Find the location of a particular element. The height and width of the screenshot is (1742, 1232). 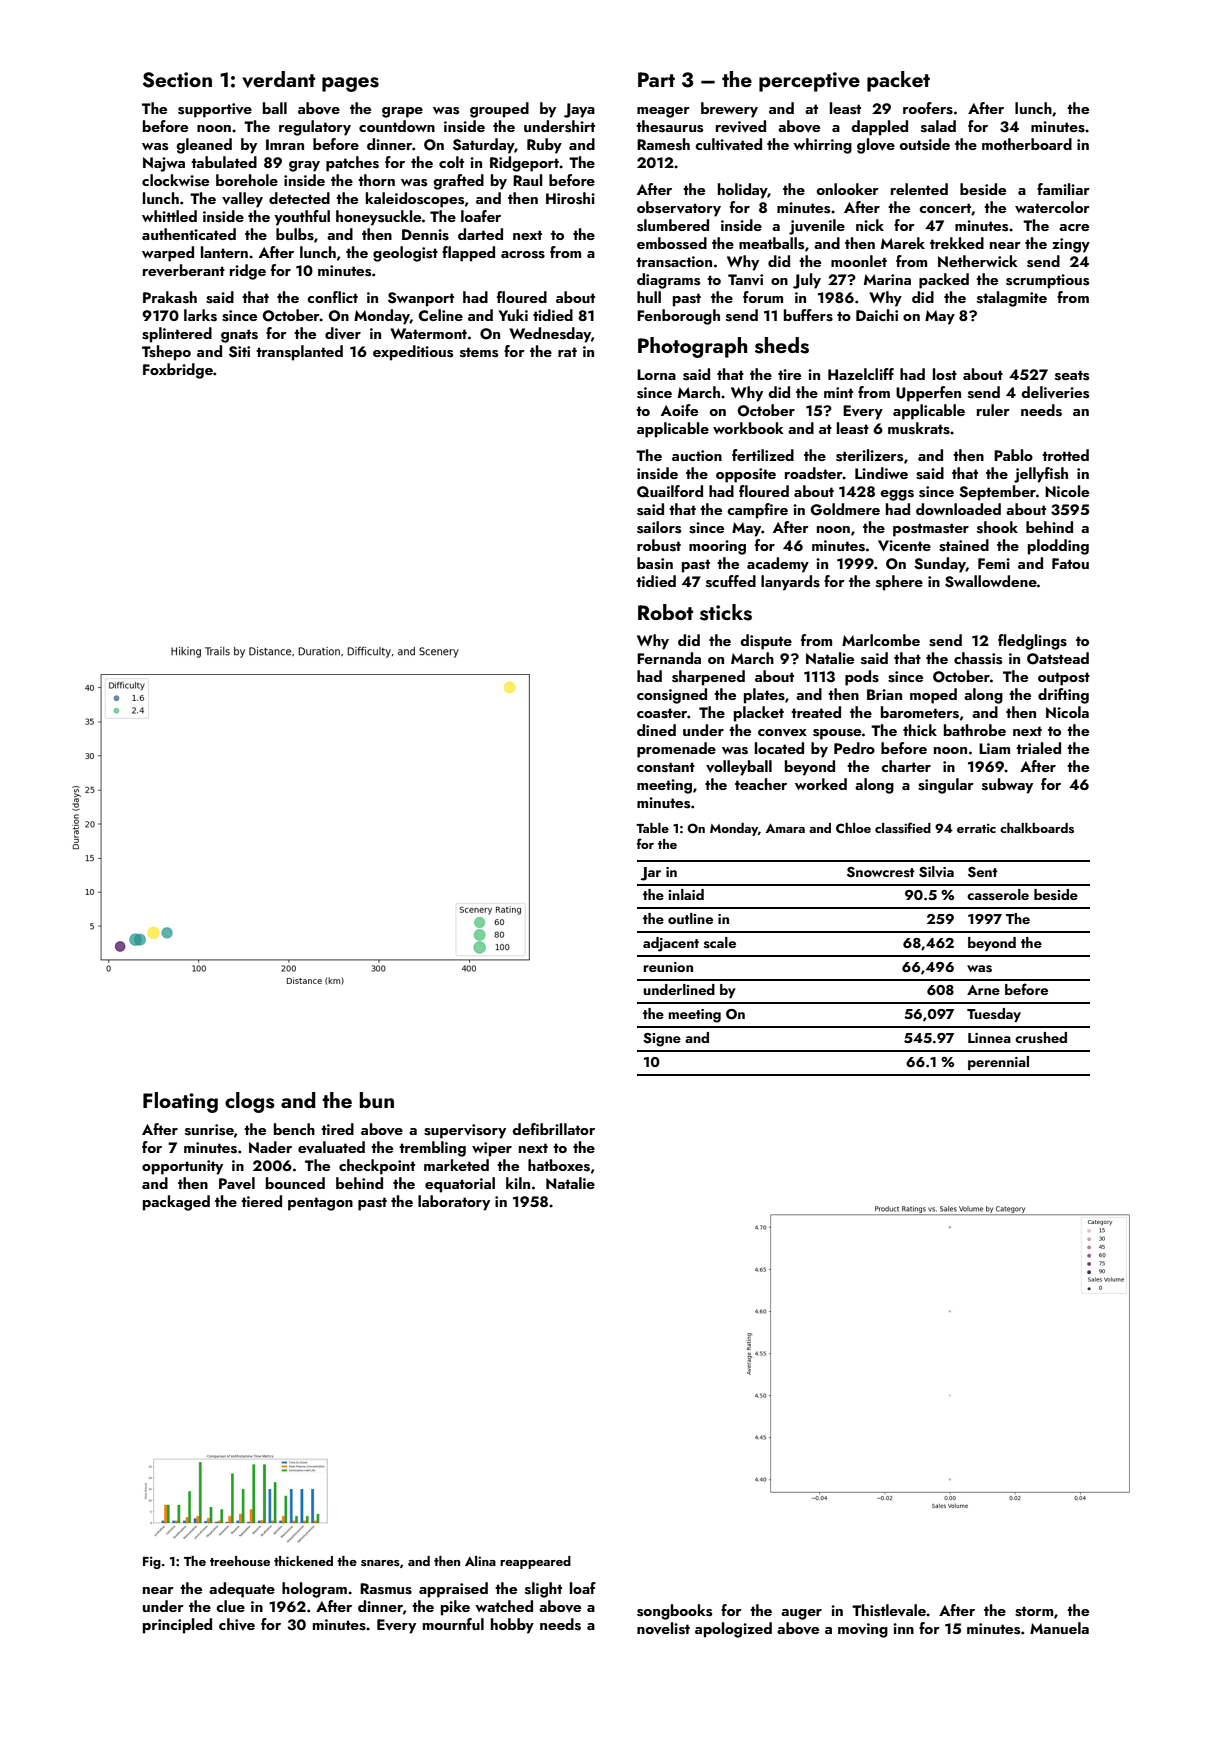

splintered is located at coordinates (177, 335).
